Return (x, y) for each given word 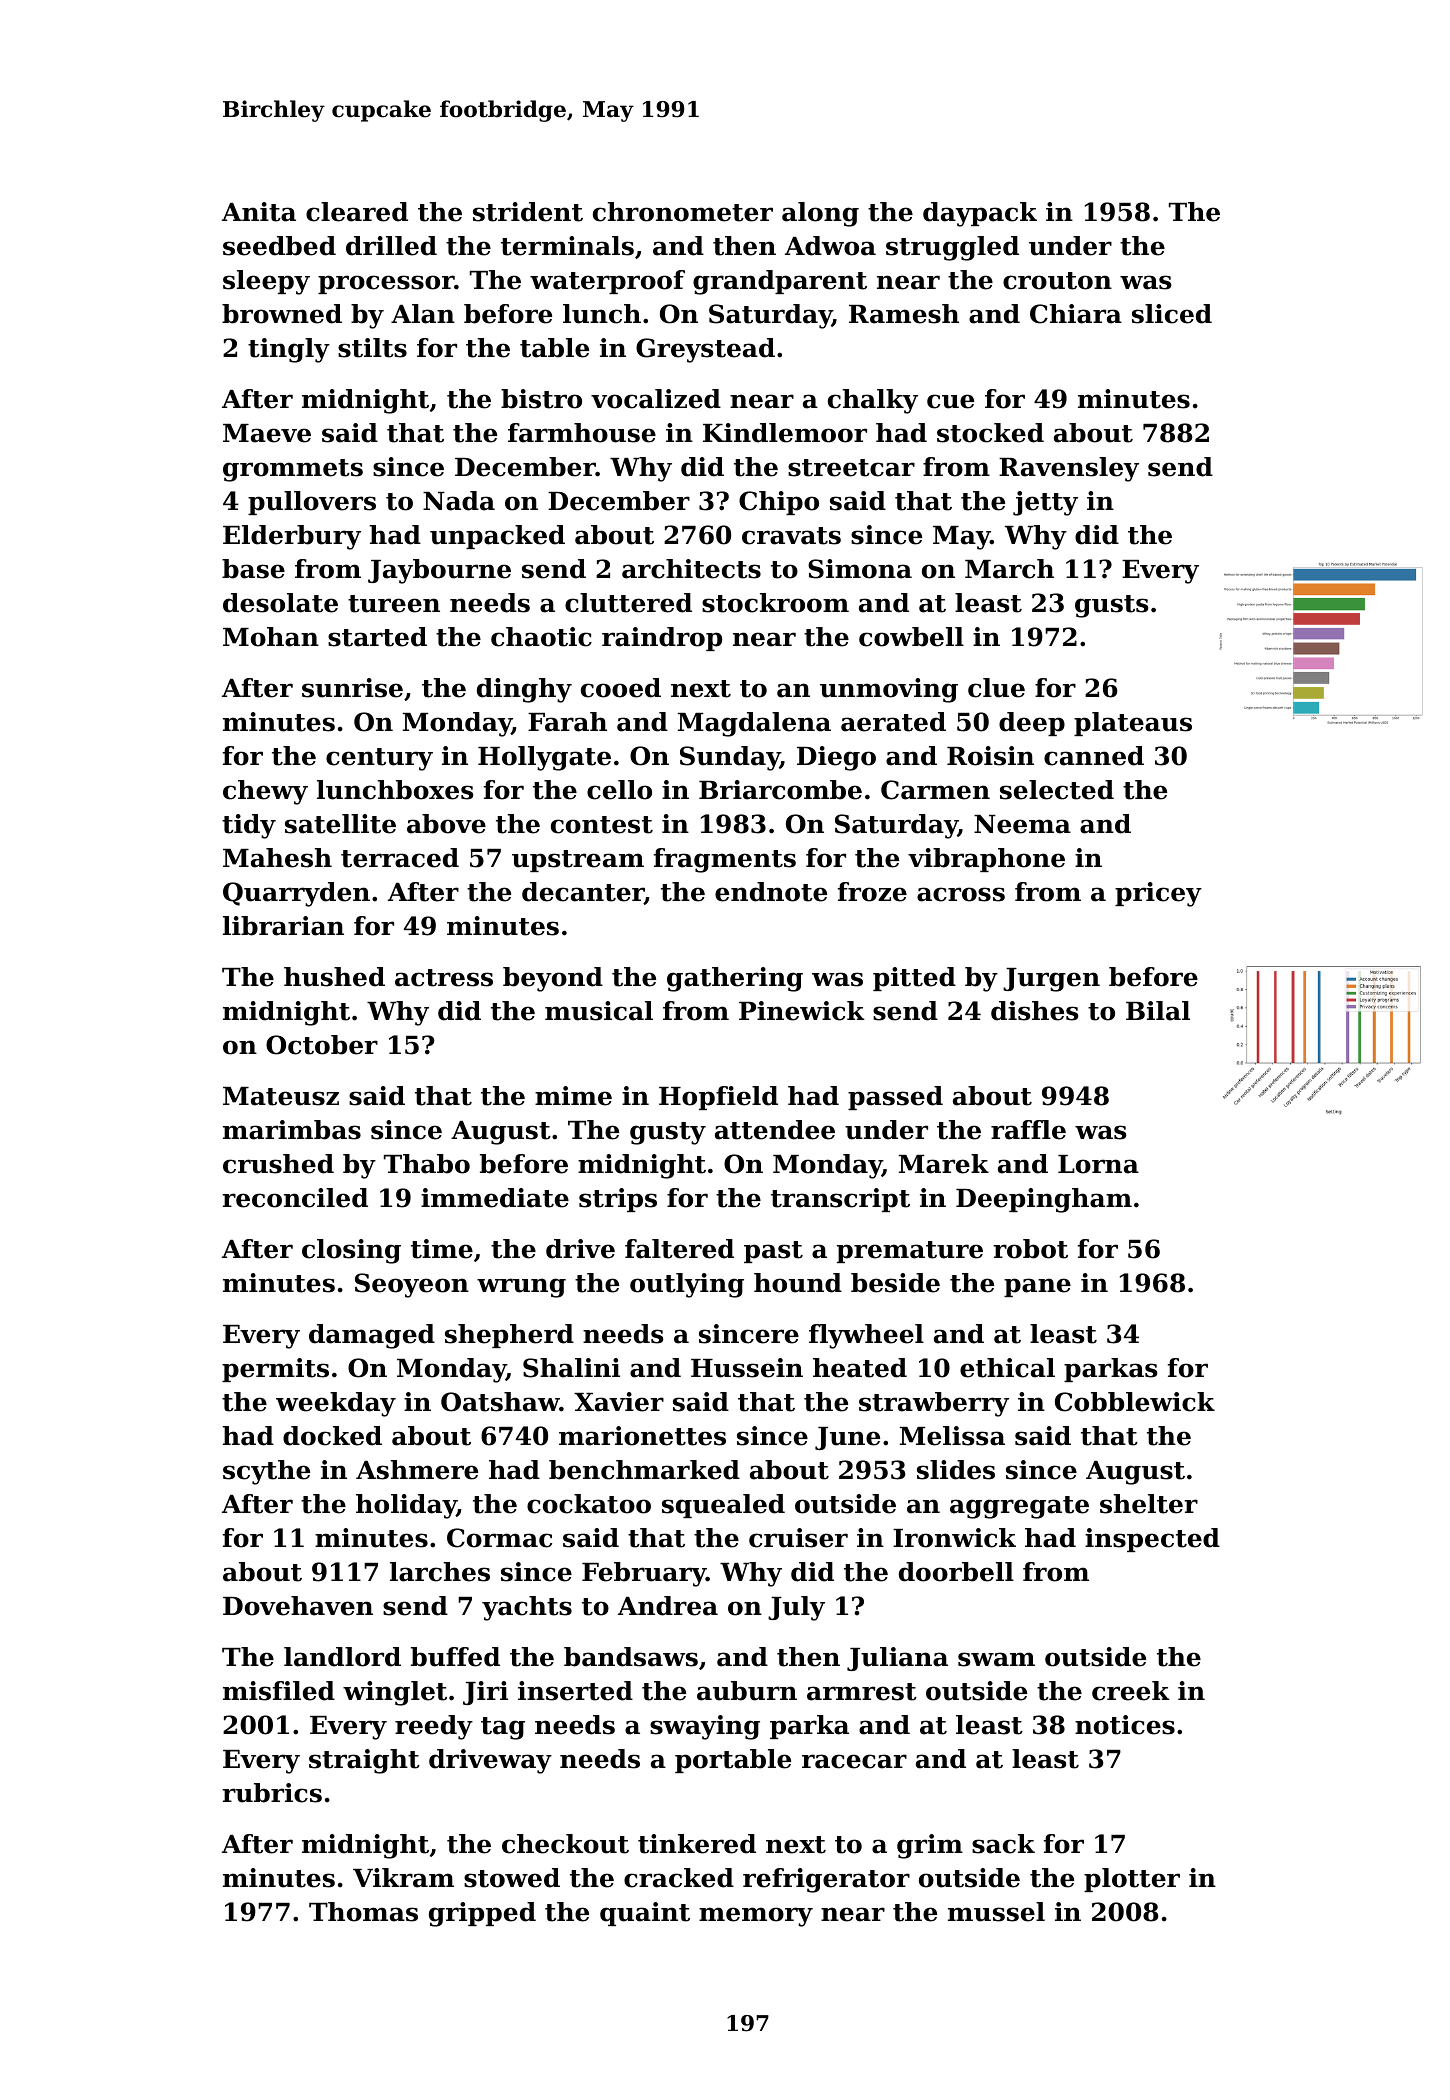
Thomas (363, 1912)
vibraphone (986, 860)
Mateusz (281, 1096)
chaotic (541, 637)
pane (1037, 1287)
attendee (775, 1130)
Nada (459, 501)
